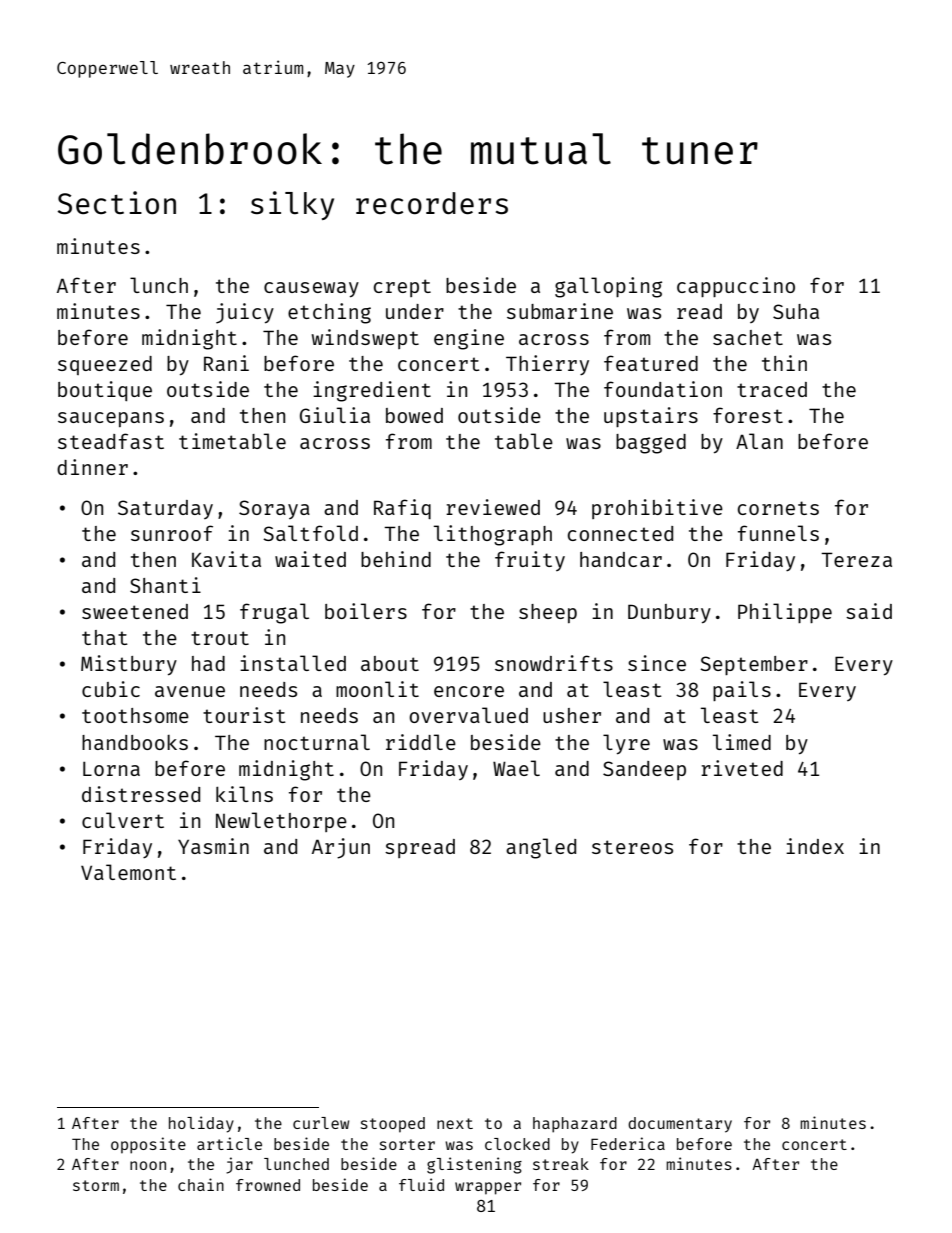  What do you see at coordinates (748, 337) in the image?
I see `sachet` at bounding box center [748, 337].
